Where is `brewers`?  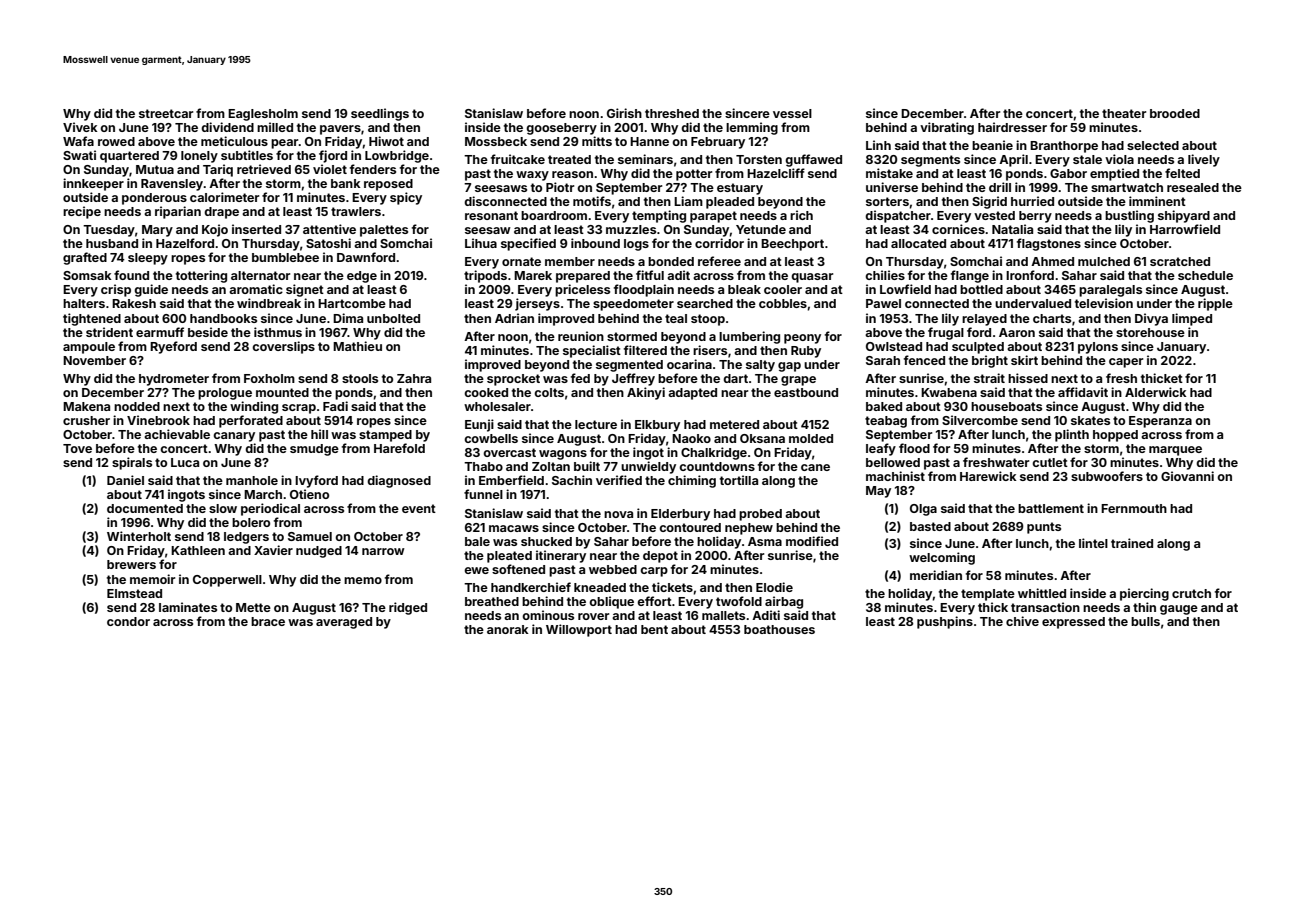 brewers is located at coordinates (131, 564).
